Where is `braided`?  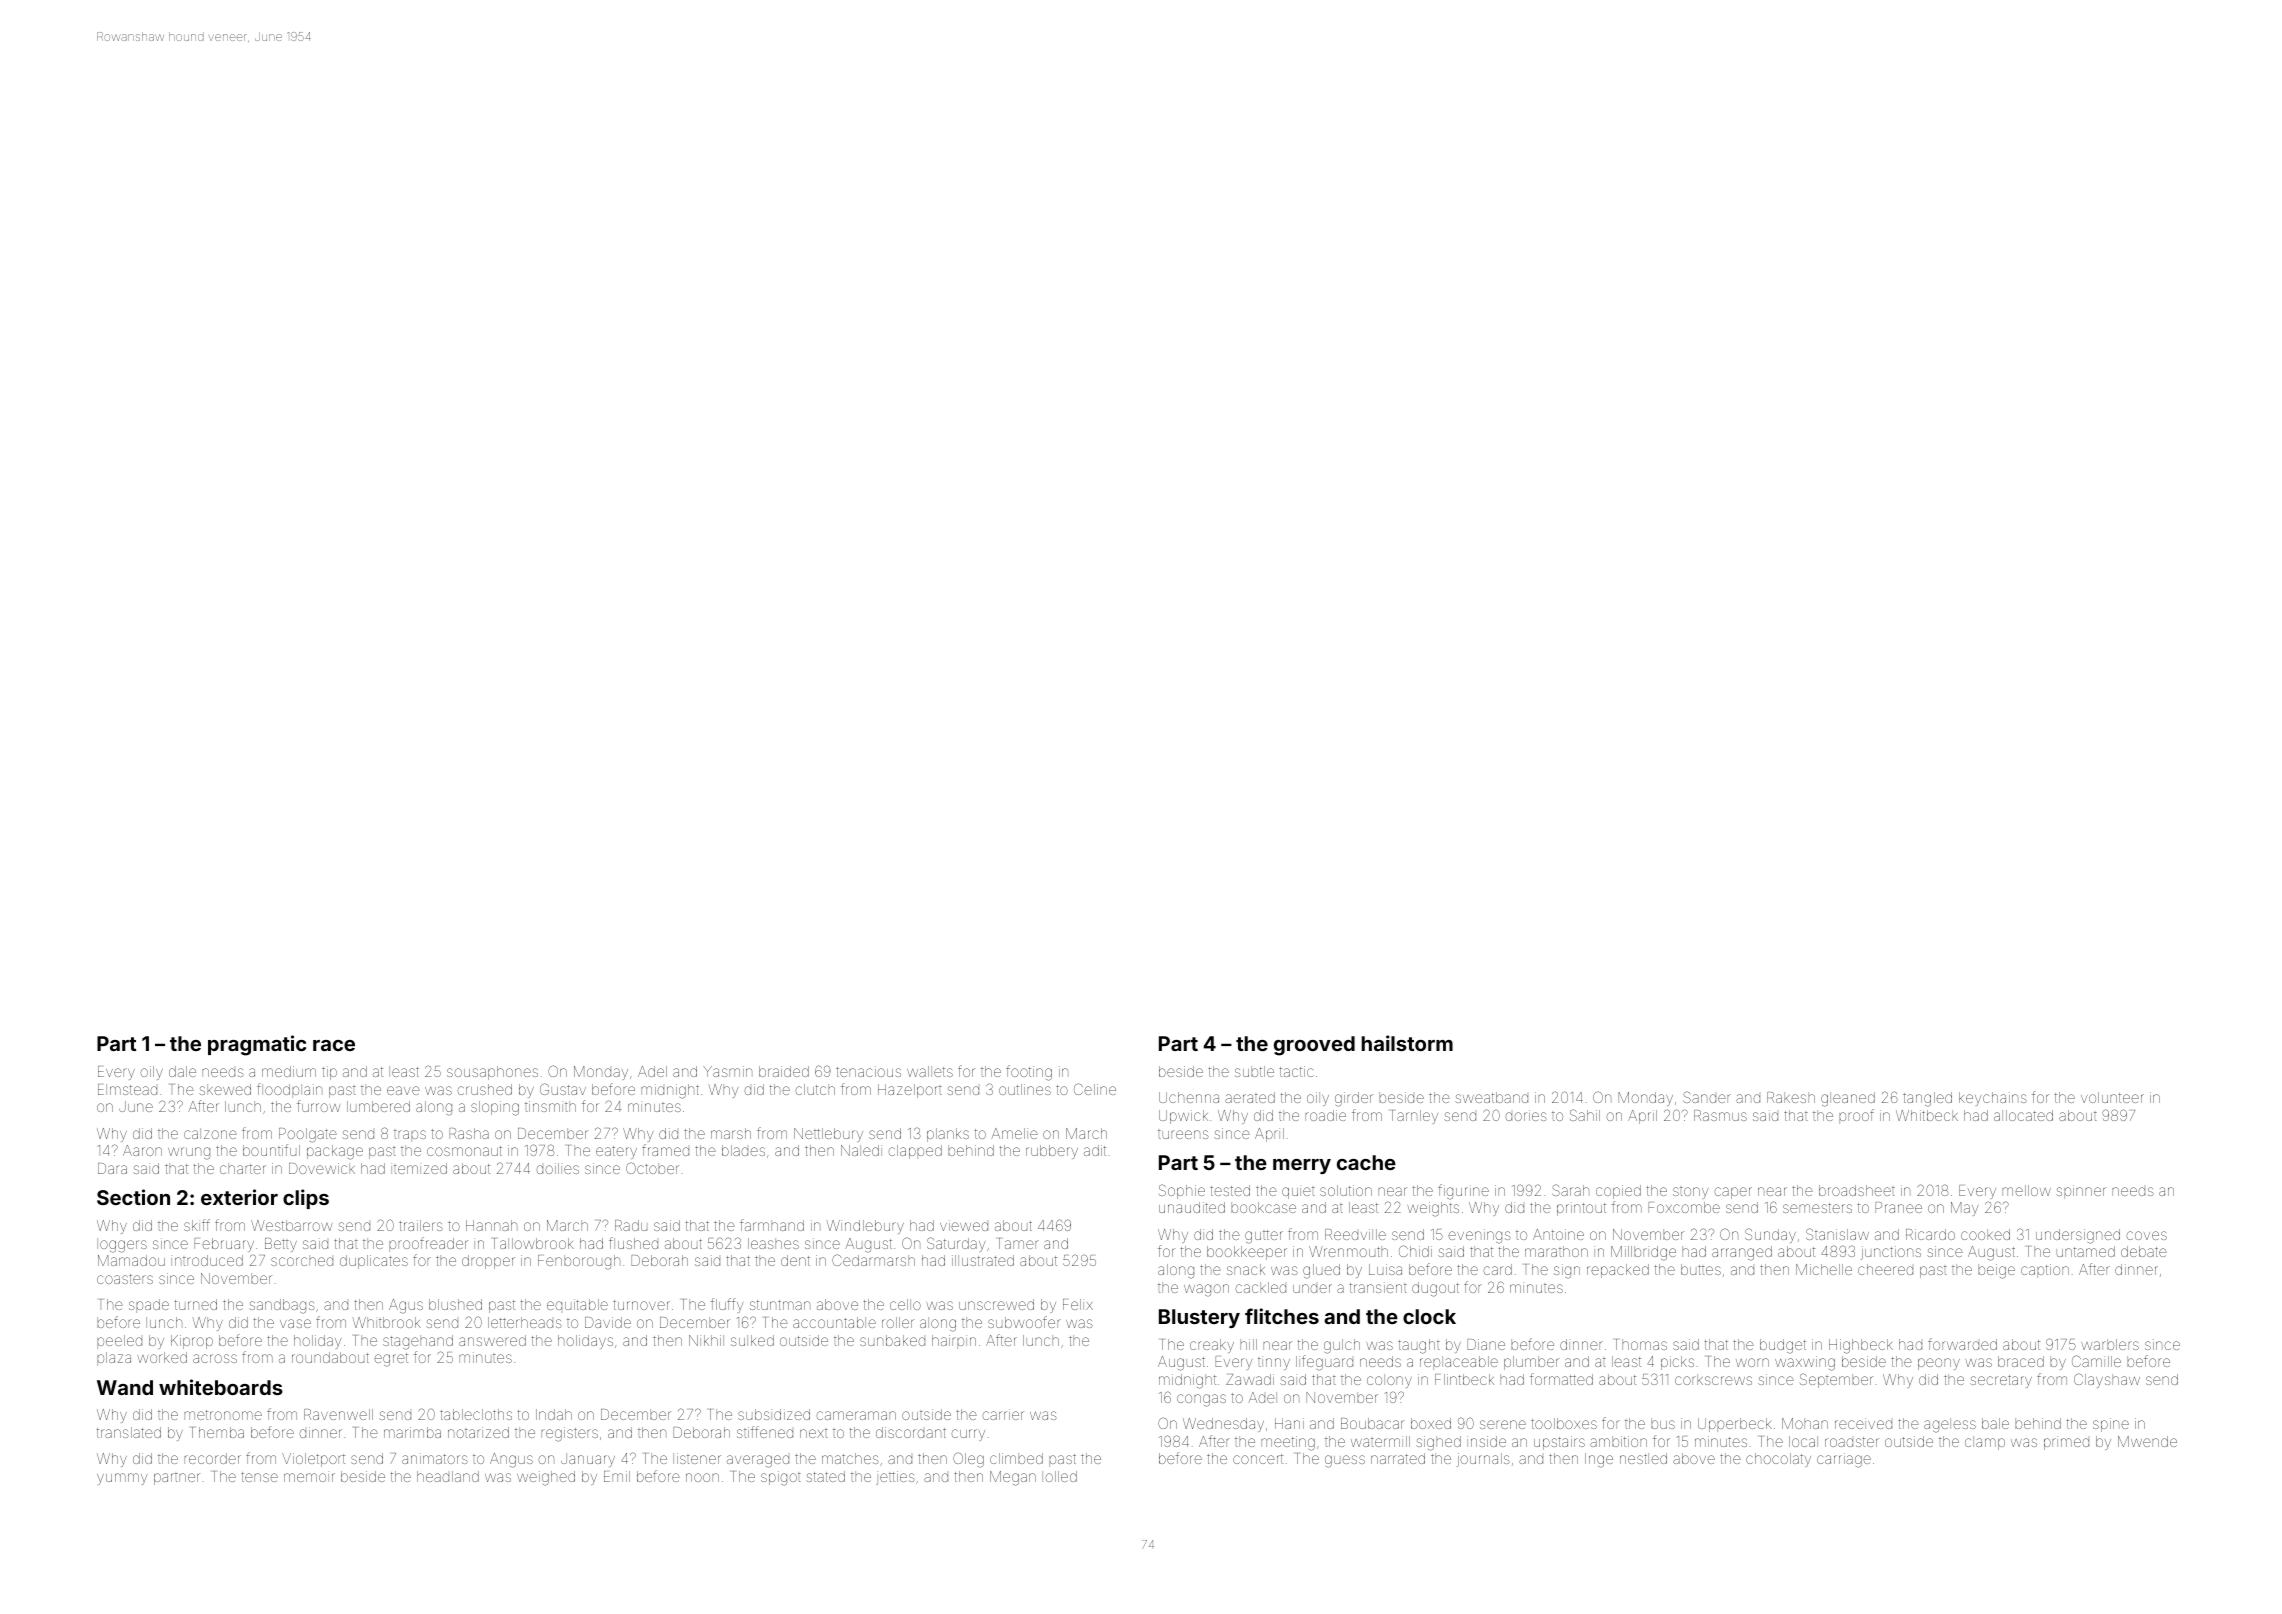 braided is located at coordinates (784, 1071).
